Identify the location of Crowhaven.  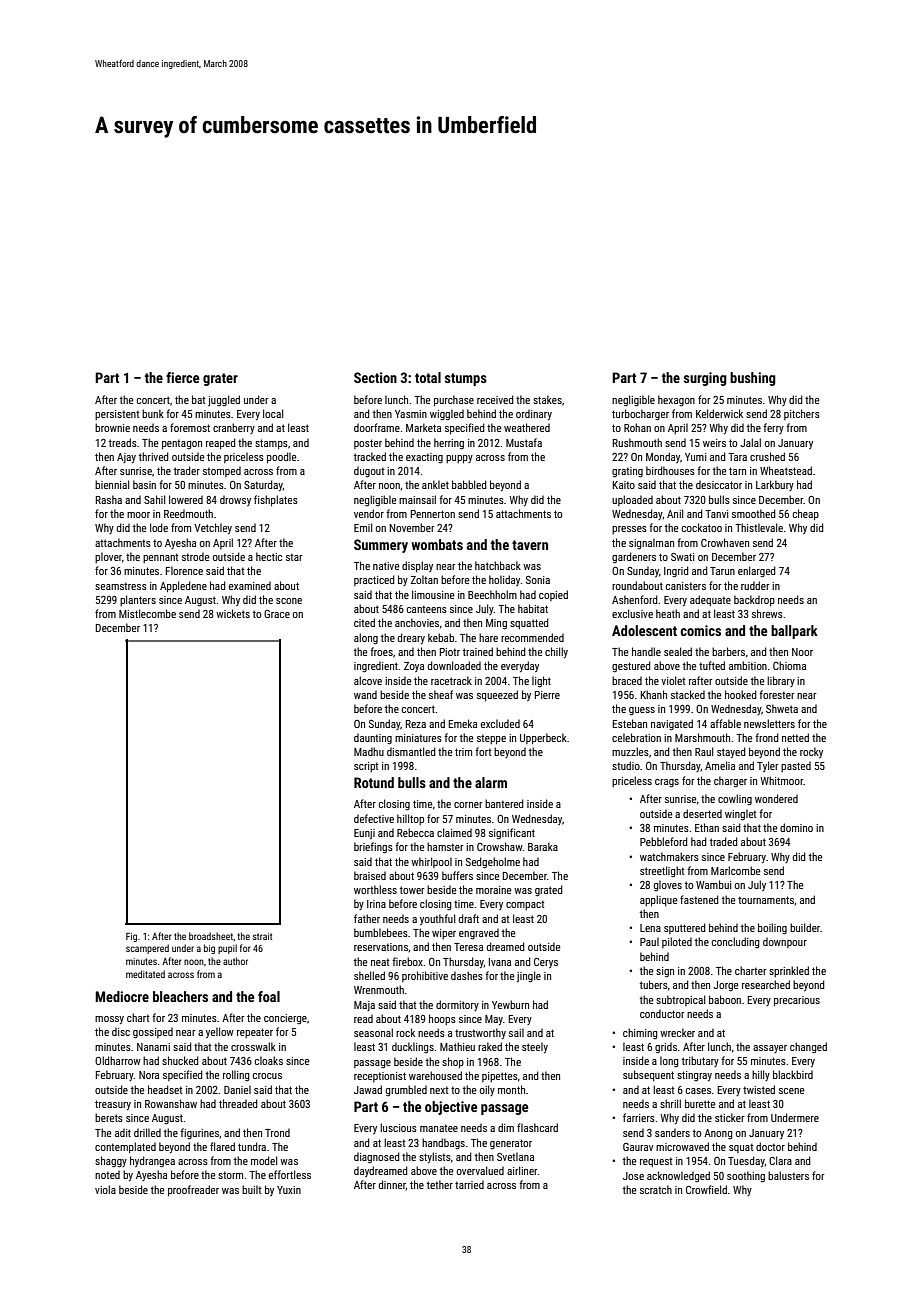
(725, 542).
